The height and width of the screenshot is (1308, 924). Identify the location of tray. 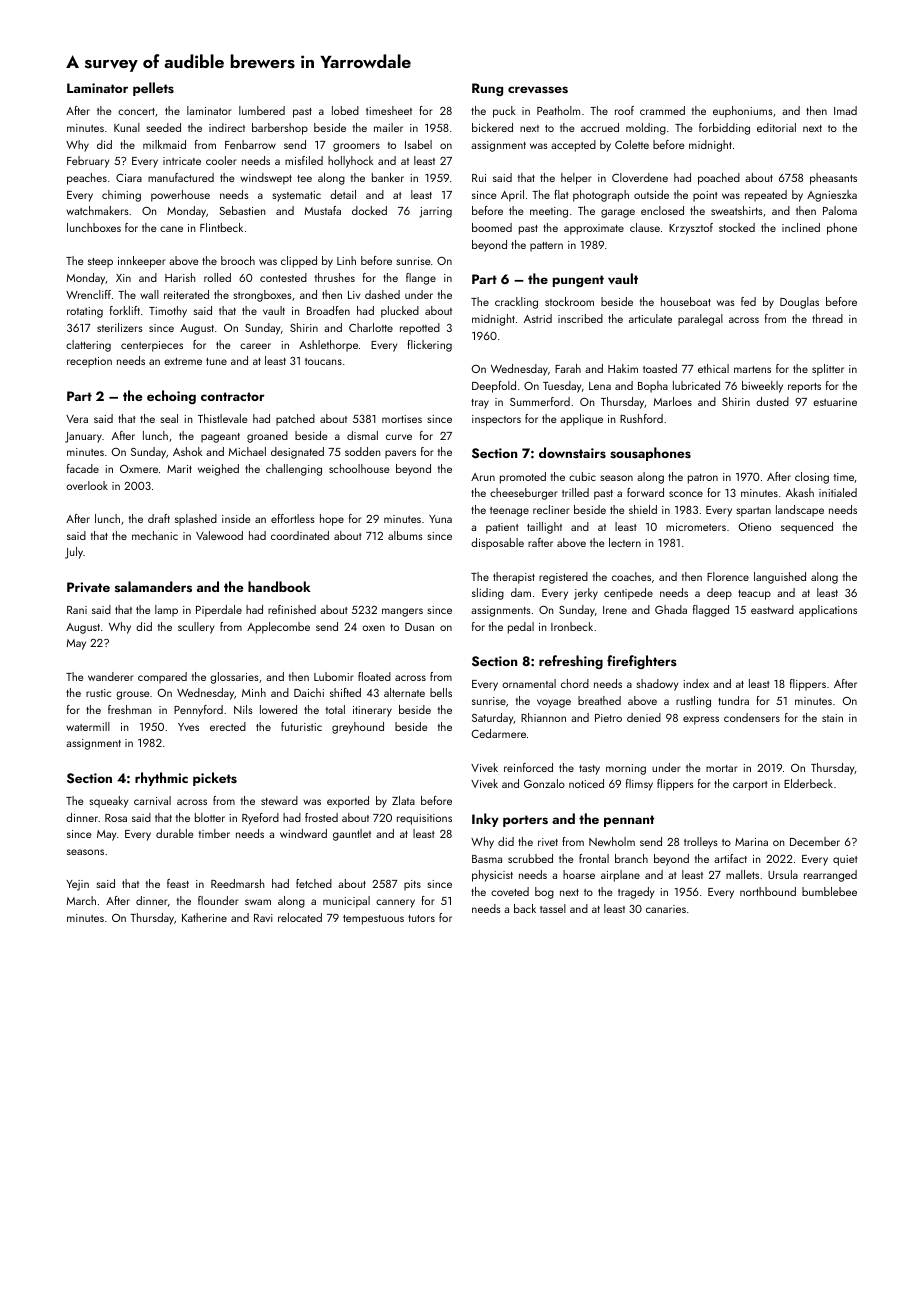
(480, 404).
